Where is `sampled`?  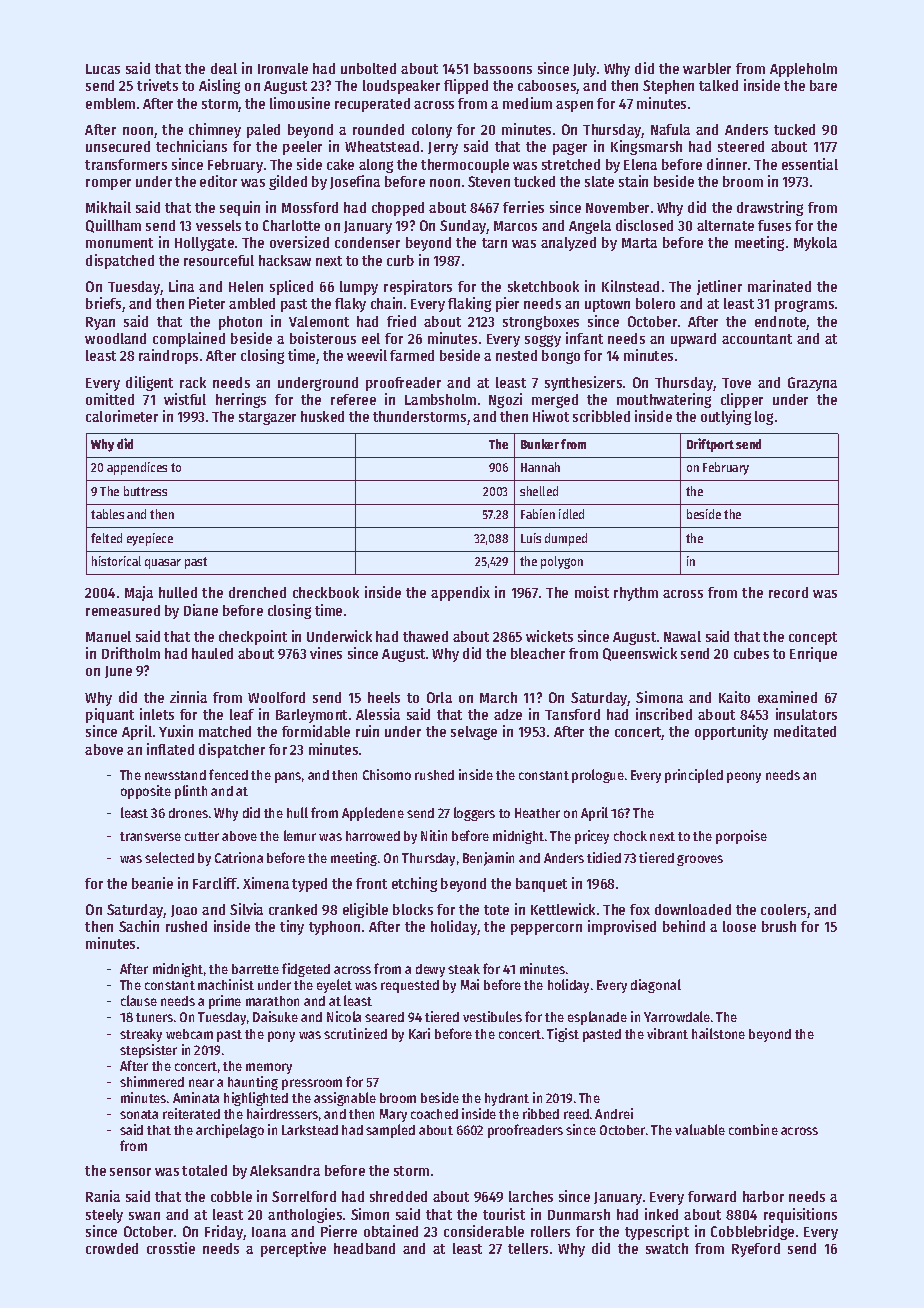
sampled is located at coordinates (390, 1131).
